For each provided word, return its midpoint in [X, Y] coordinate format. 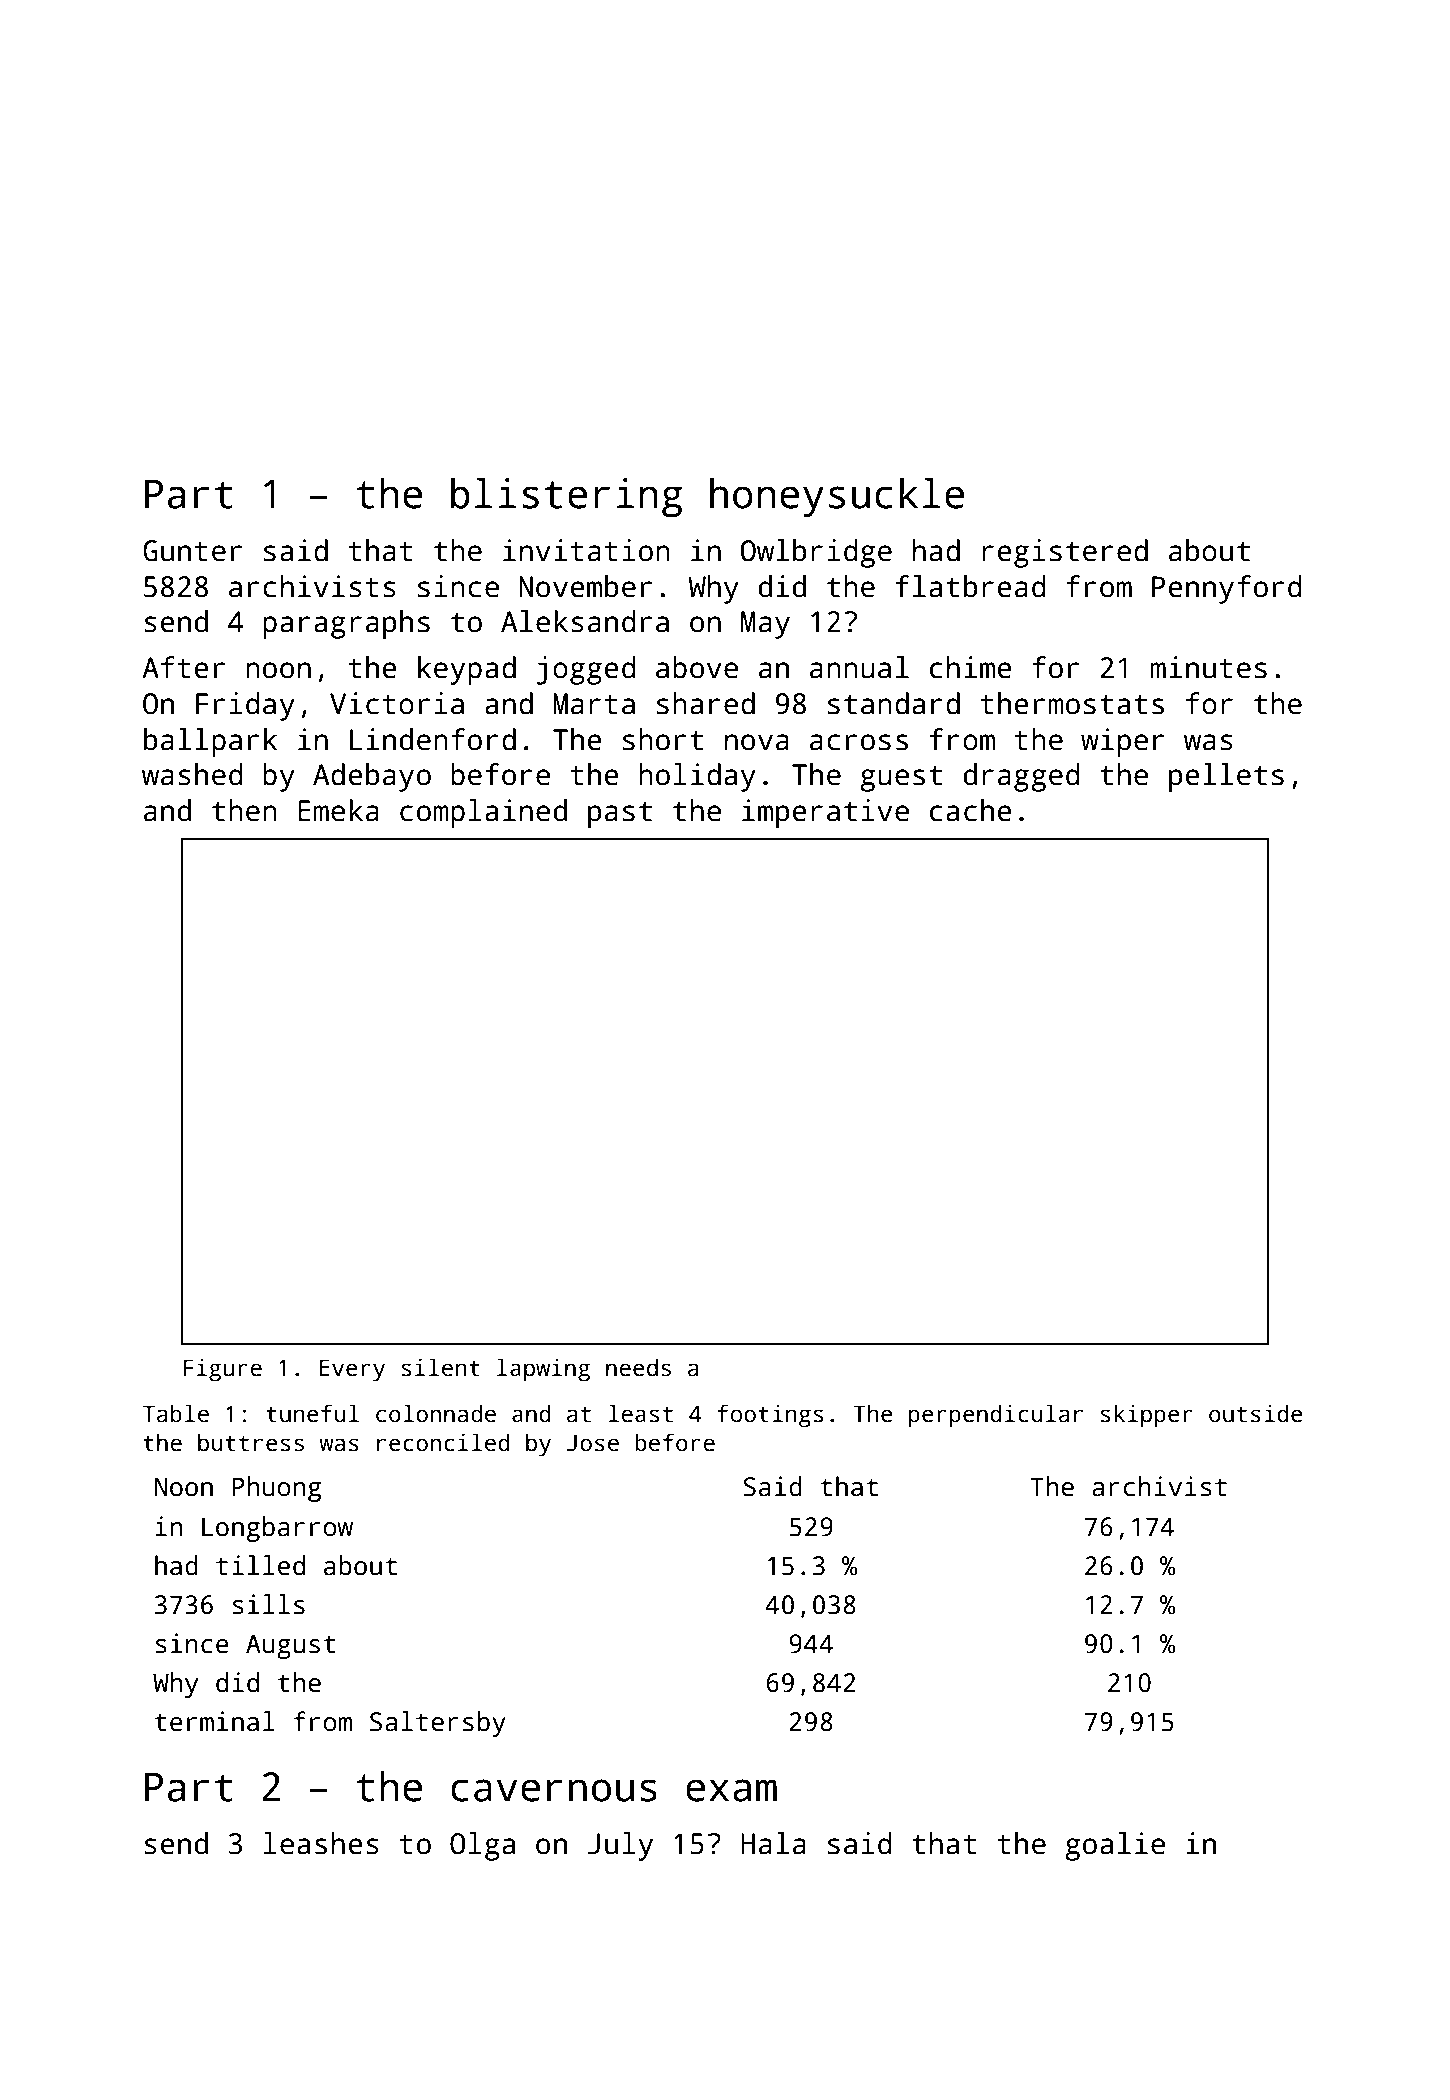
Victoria [397, 703]
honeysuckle [837, 497]
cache [971, 810]
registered [1065, 553]
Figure [222, 1370]
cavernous [554, 1790]
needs [638, 1367]
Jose [593, 1443]
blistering [566, 497]
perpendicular [996, 1416]
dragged [1022, 777]
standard [894, 703]
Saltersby [438, 1724]
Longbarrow [277, 1529]
